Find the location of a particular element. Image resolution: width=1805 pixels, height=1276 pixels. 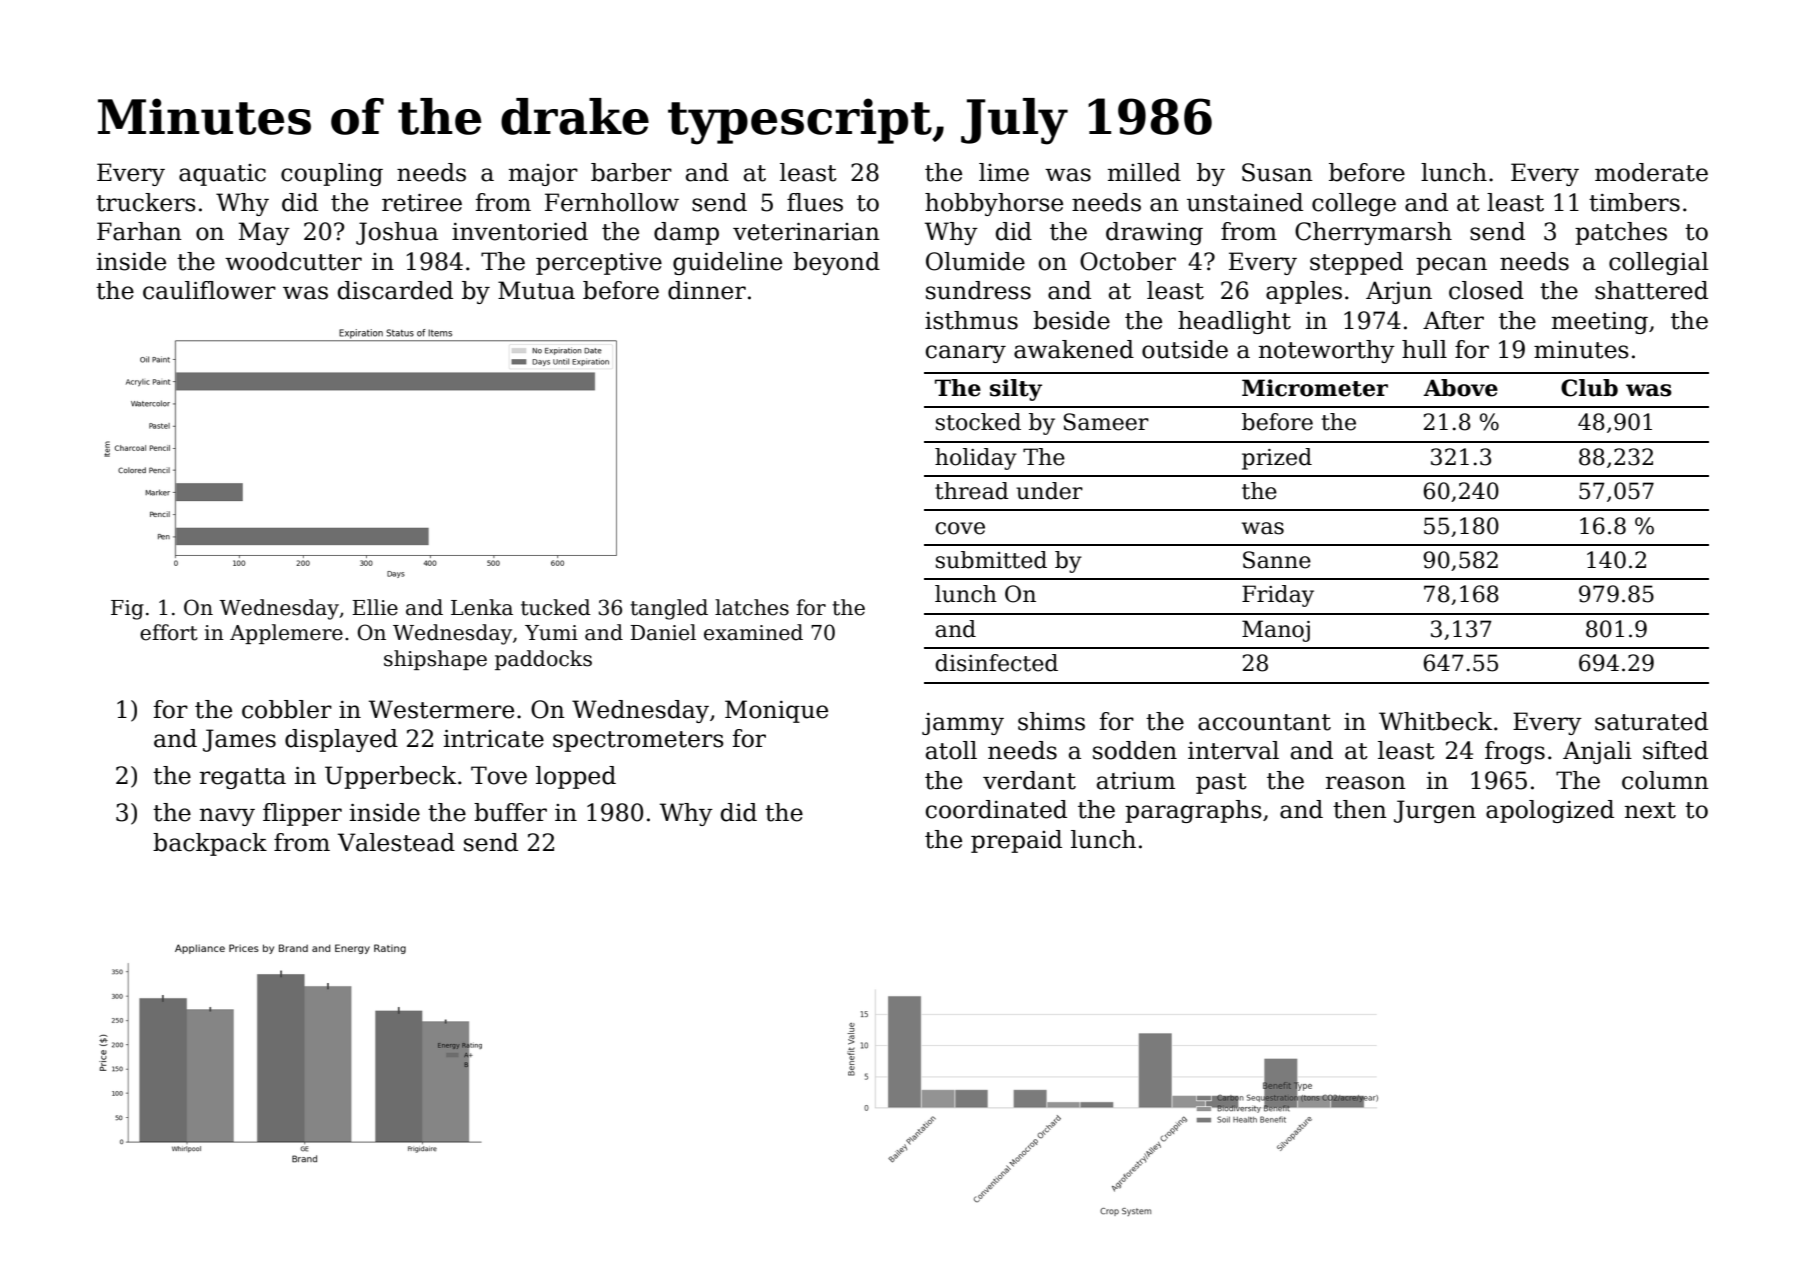

Daniel is located at coordinates (663, 632).
